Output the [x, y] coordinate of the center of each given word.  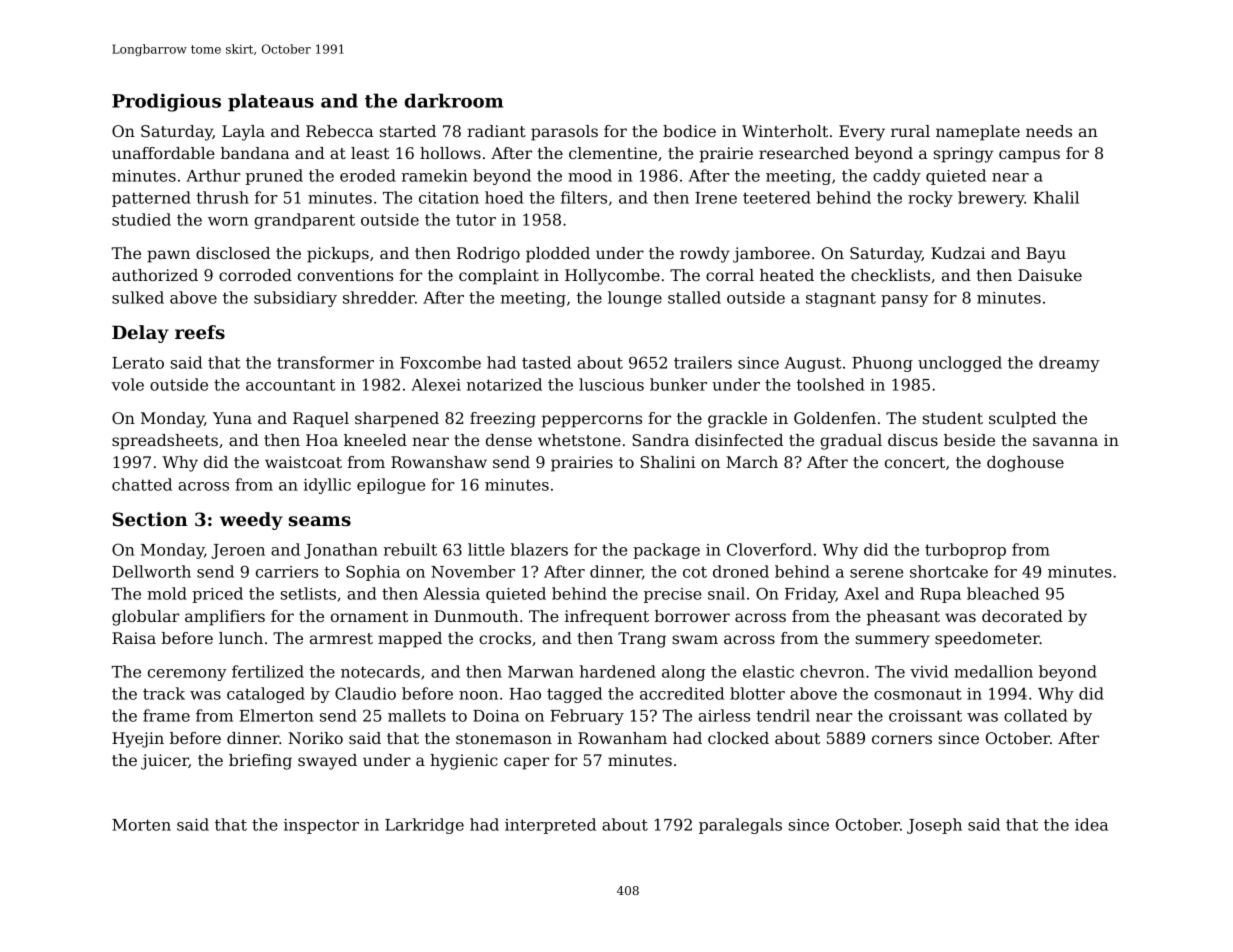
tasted [546, 362]
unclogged [960, 364]
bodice [689, 131]
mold [167, 593]
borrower [692, 616]
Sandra [660, 440]
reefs [200, 332]
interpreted [550, 826]
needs [1049, 131]
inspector [321, 826]
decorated [1022, 616]
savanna [1065, 441]
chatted [142, 484]
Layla [243, 133]
